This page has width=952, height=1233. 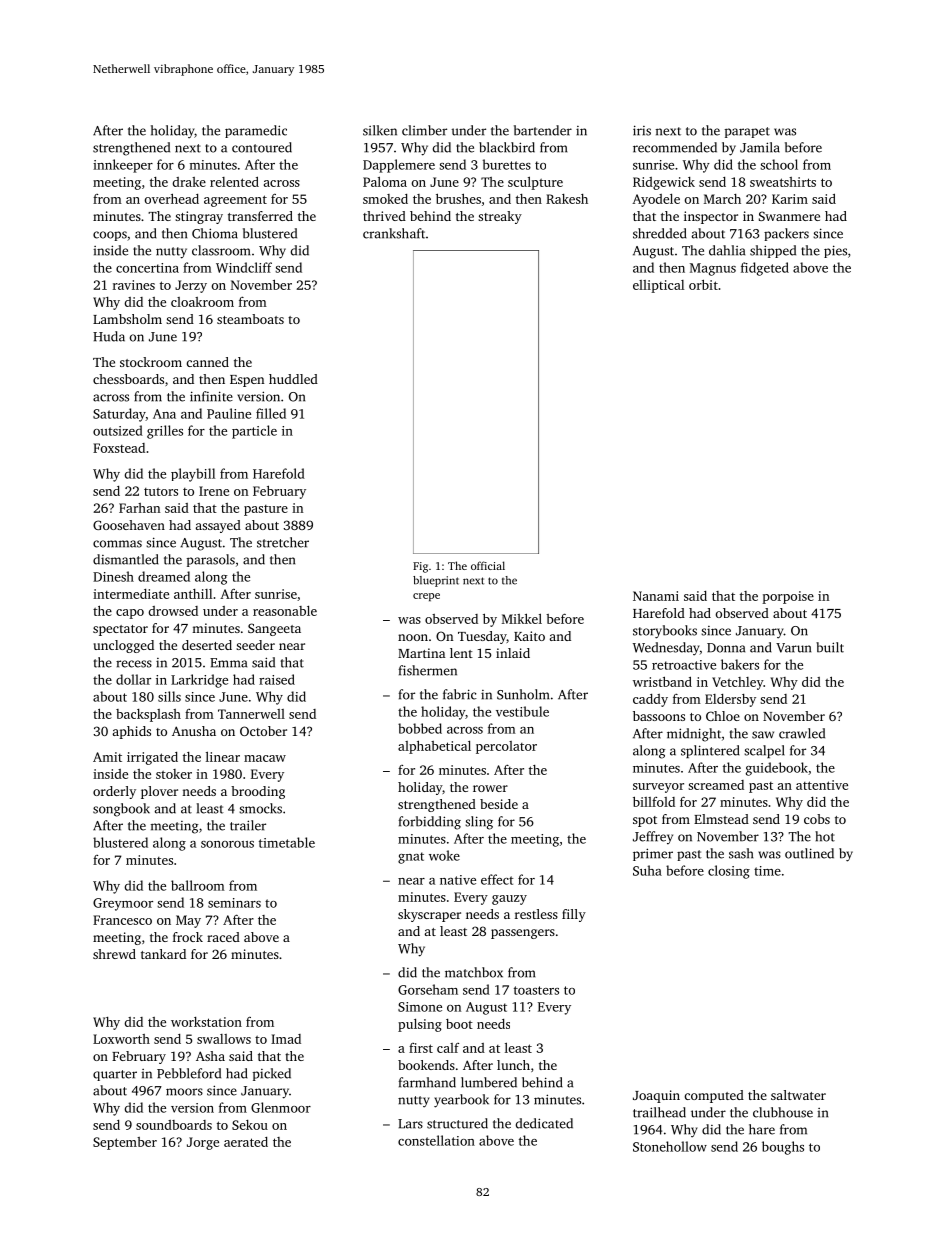 What do you see at coordinates (783, 1148) in the page?
I see `boughs` at bounding box center [783, 1148].
